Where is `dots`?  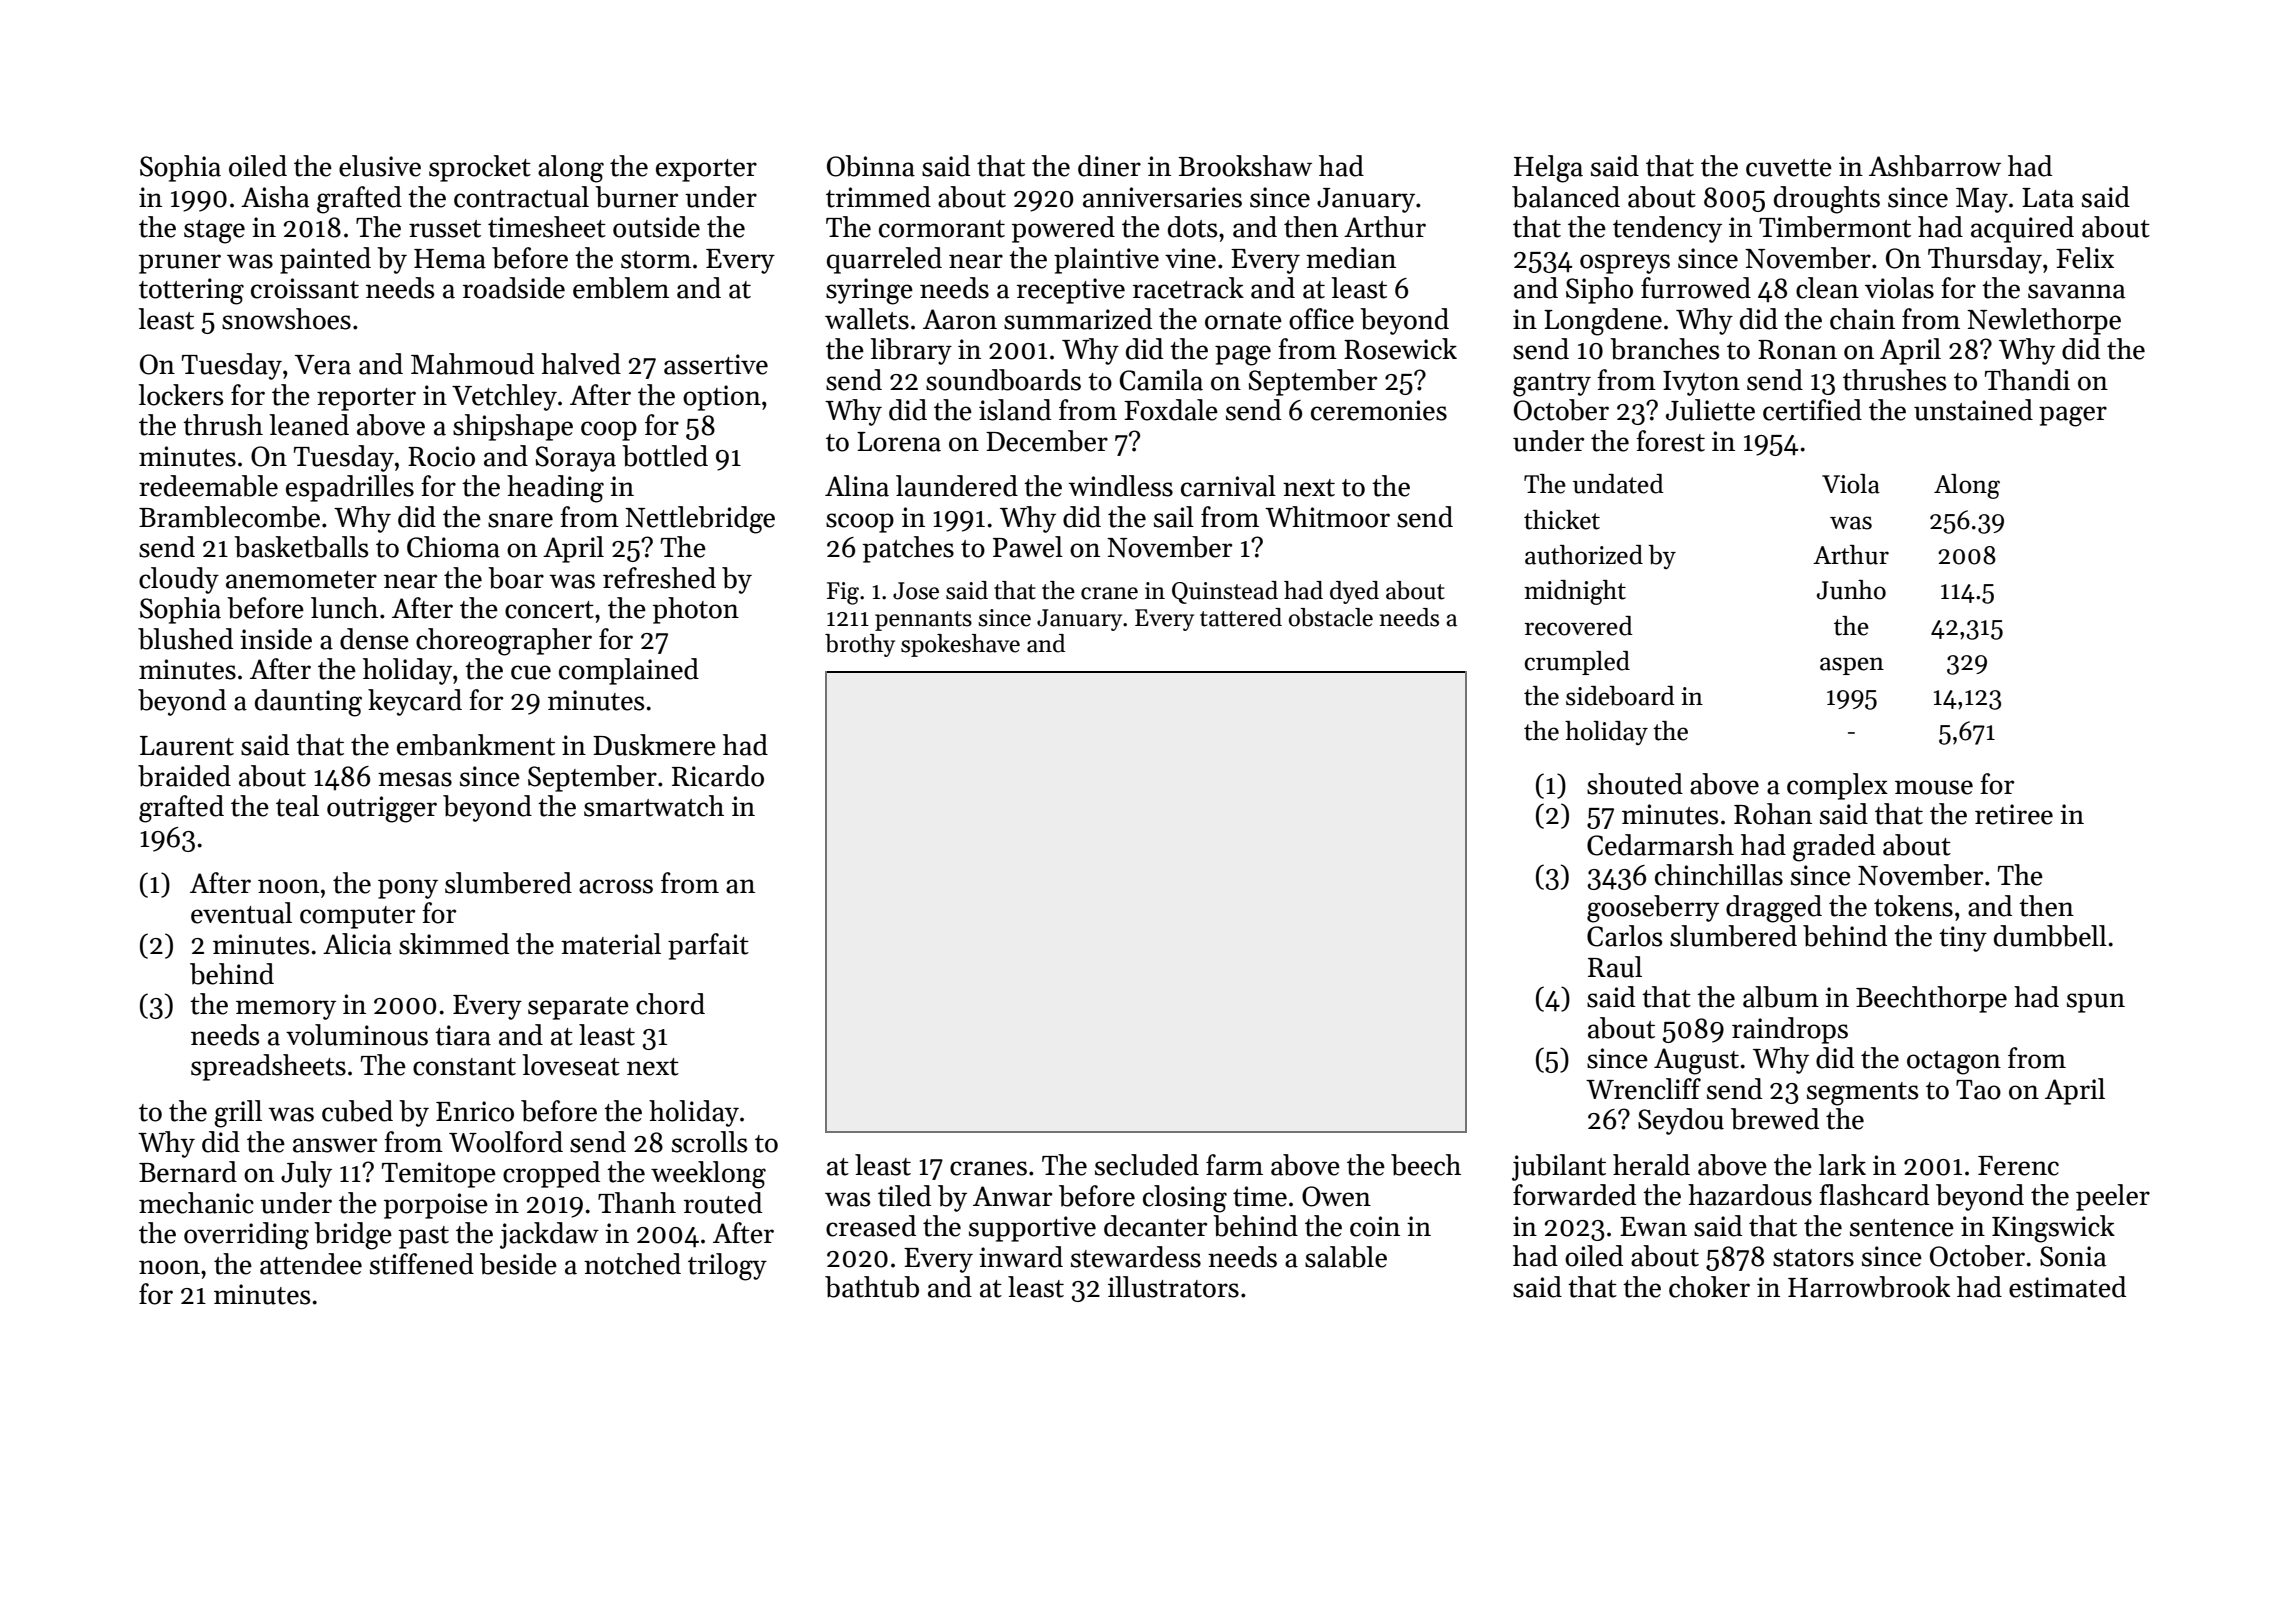 dots is located at coordinates (1192, 227).
